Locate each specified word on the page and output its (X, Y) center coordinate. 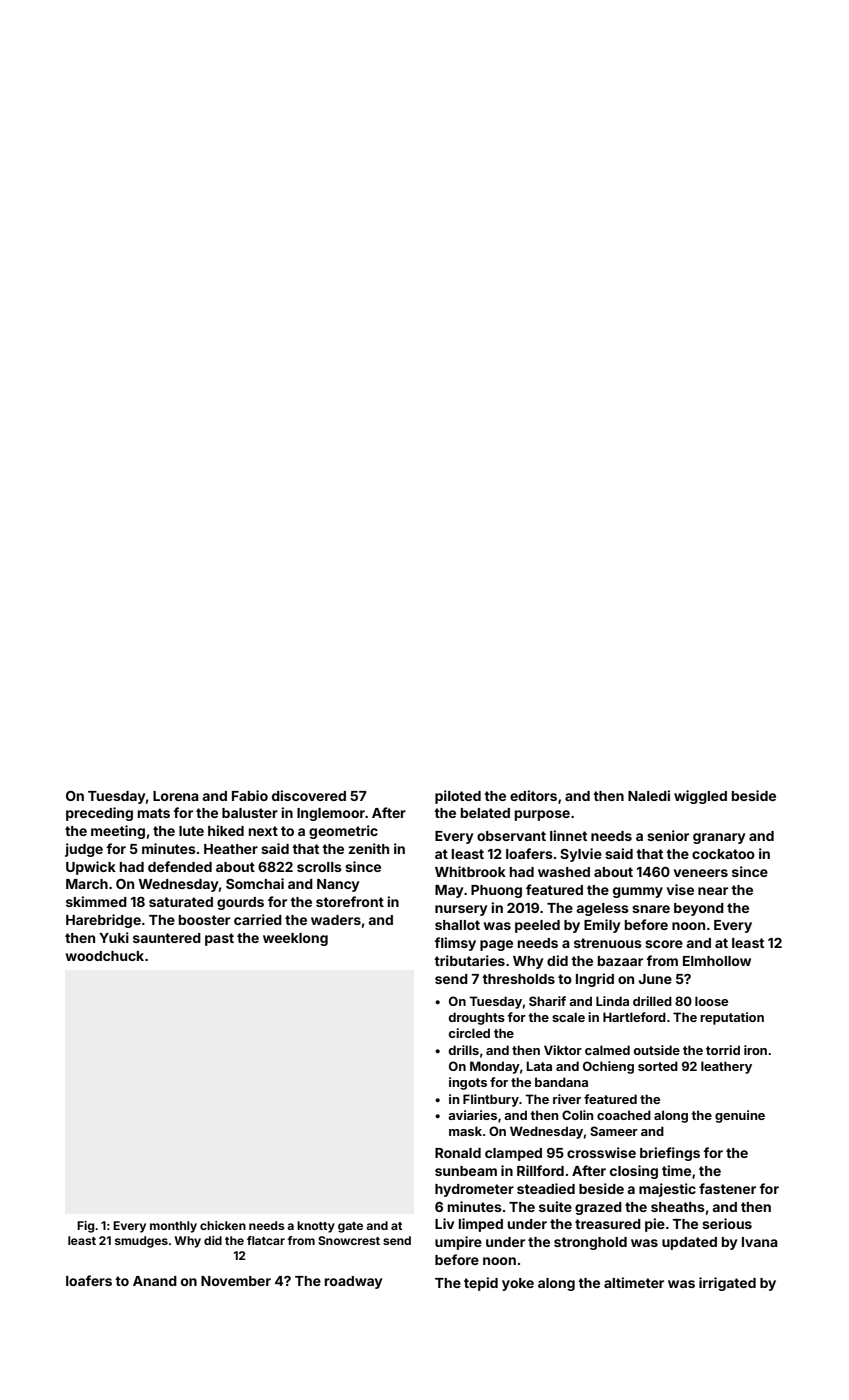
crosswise (601, 1152)
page (496, 945)
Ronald (458, 1153)
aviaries (472, 1115)
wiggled (700, 797)
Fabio (250, 795)
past (219, 939)
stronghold (590, 1243)
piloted (458, 797)
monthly (173, 1227)
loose (711, 1001)
